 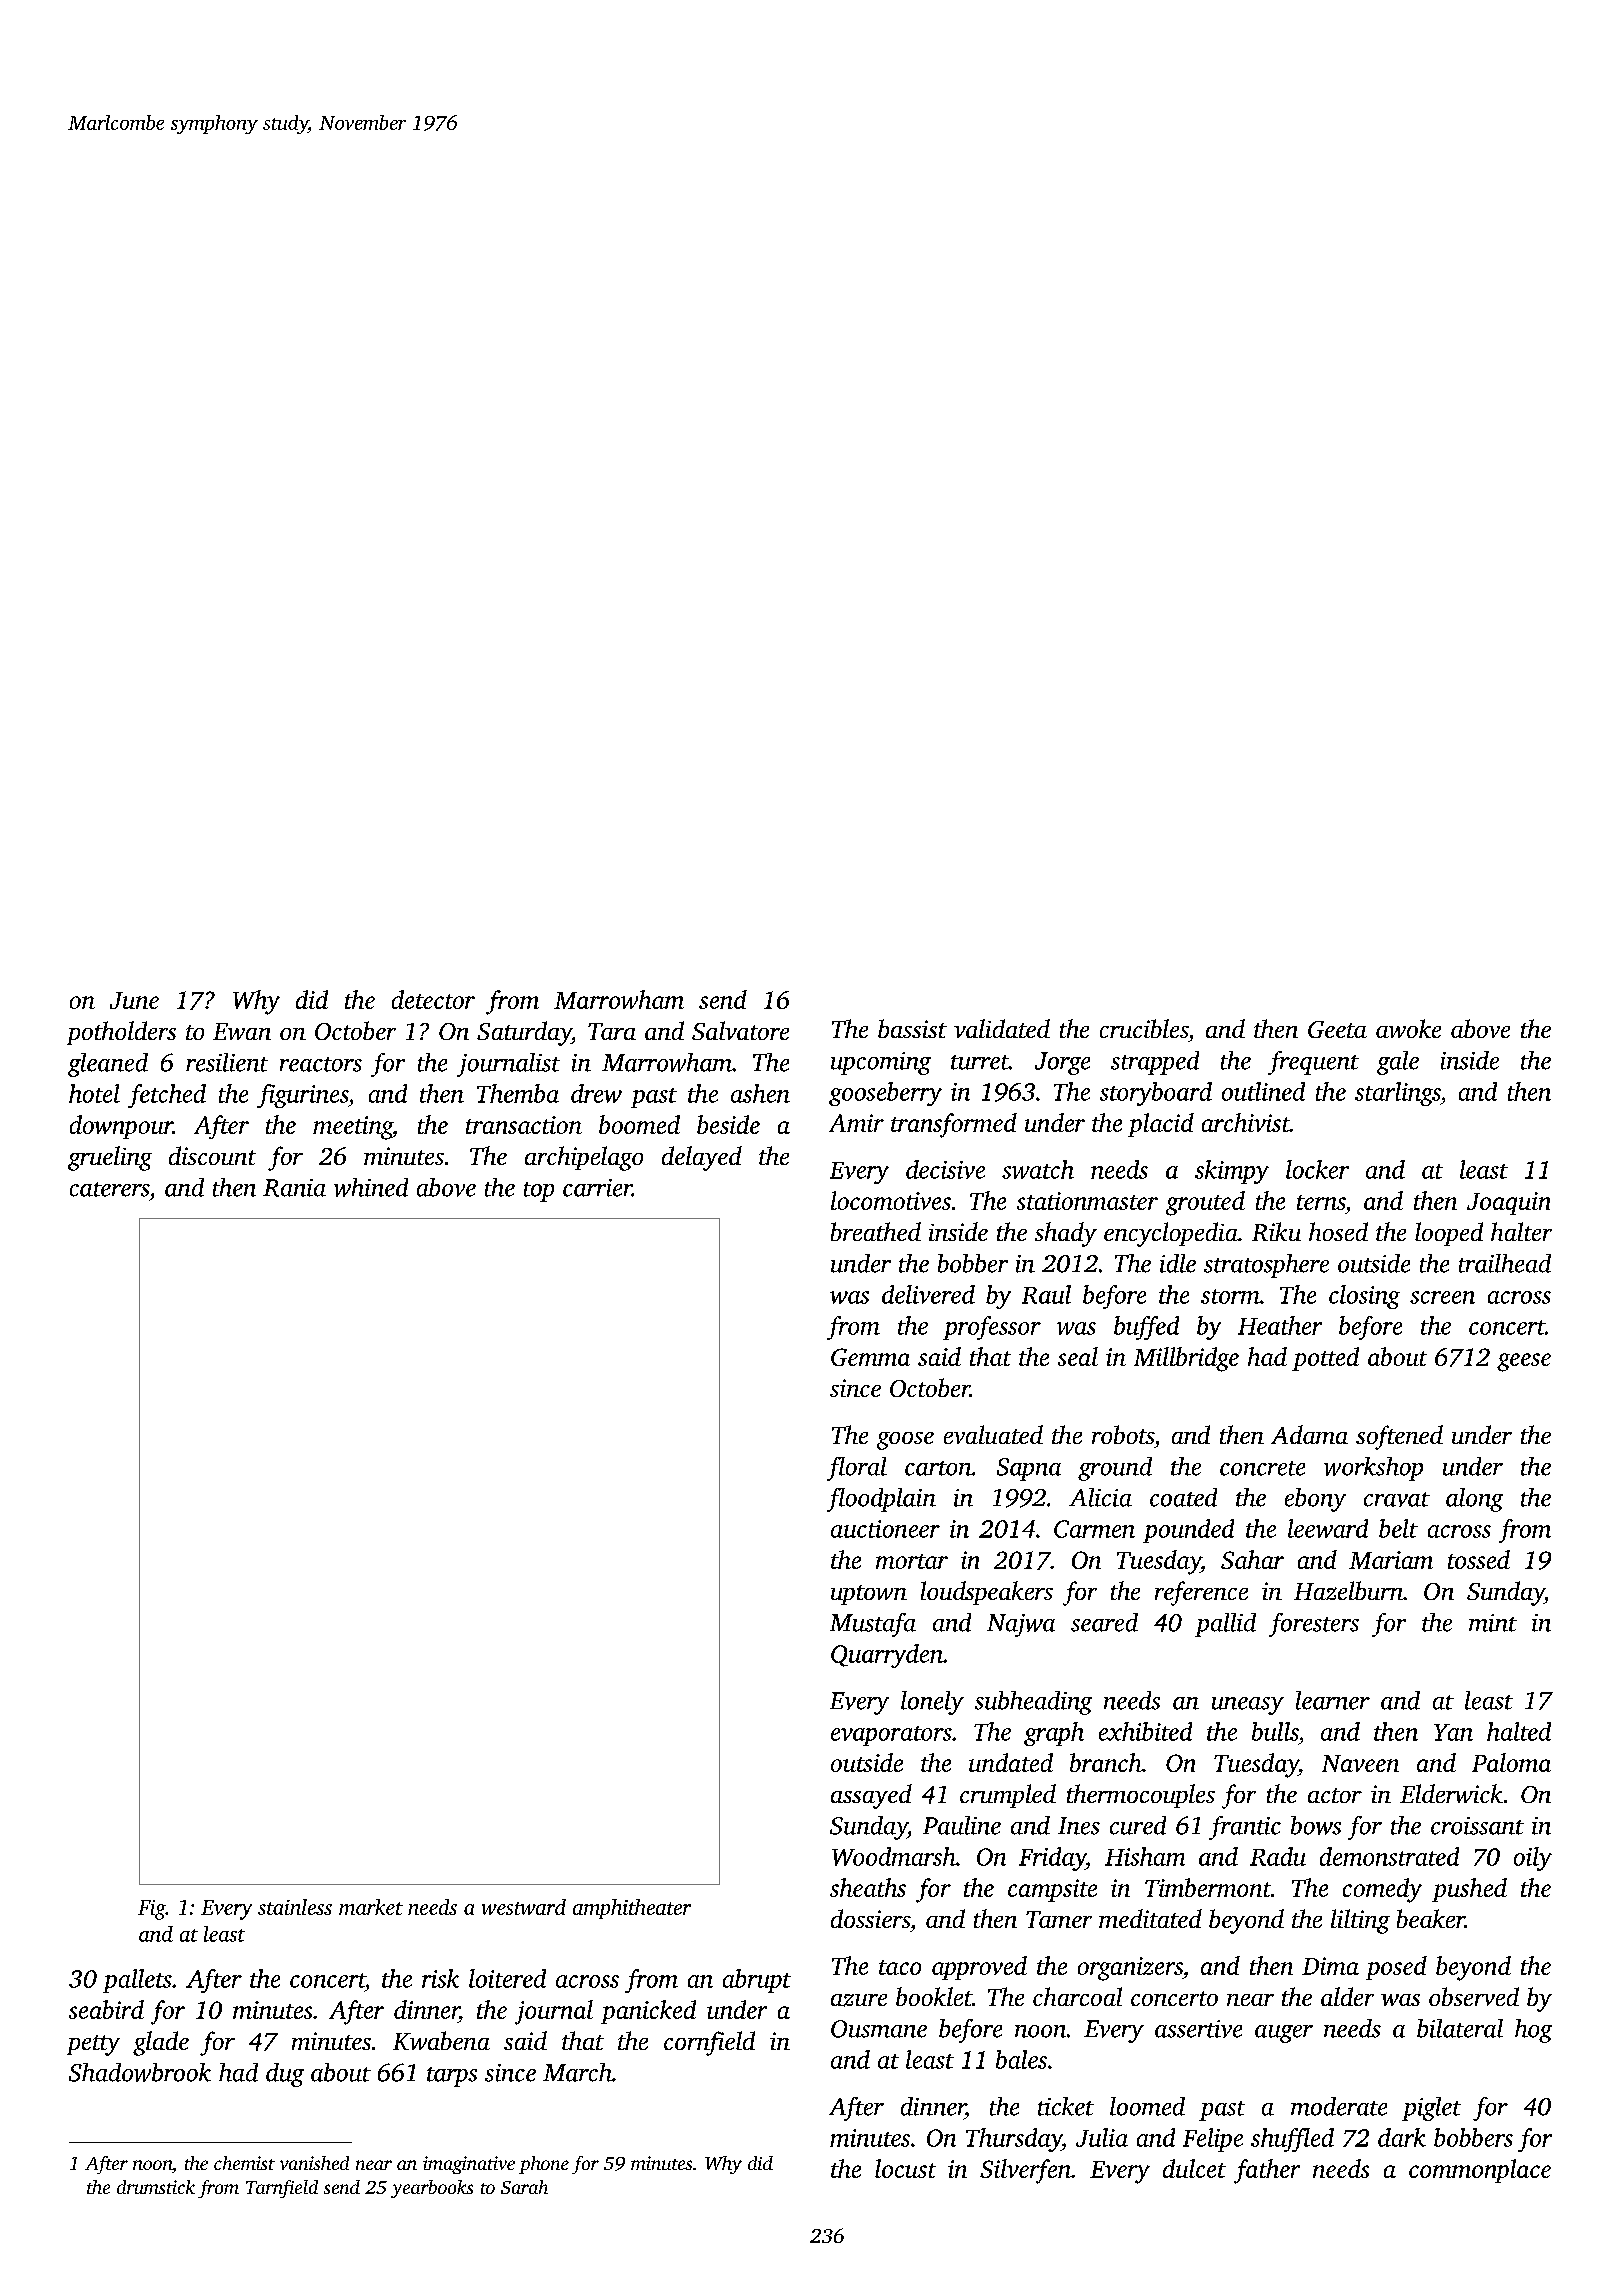 What do you see at coordinates (871, 1796) in the screenshot?
I see `assayed` at bounding box center [871, 1796].
